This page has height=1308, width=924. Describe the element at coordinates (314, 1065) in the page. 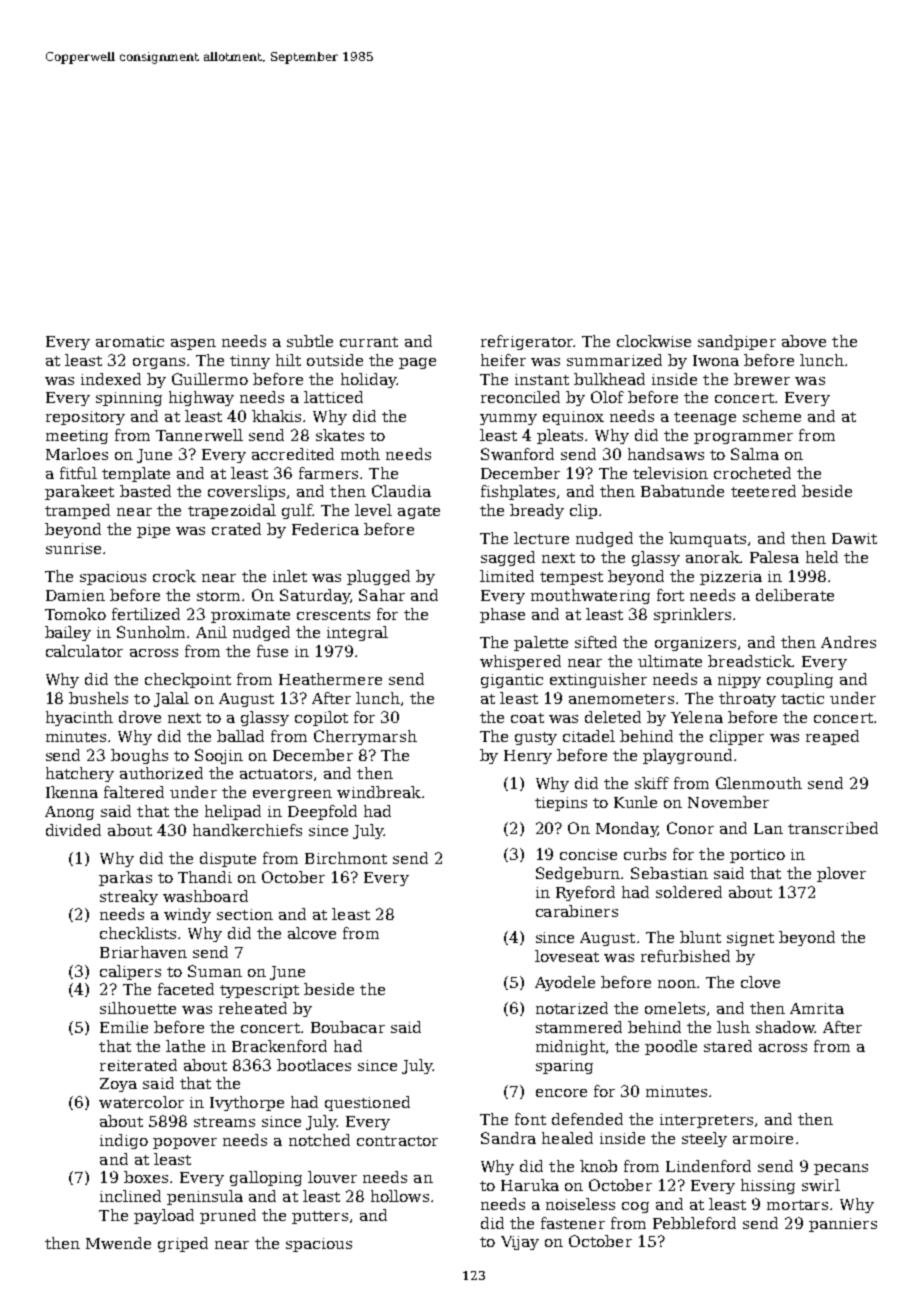

I see `bootlaces` at that location.
